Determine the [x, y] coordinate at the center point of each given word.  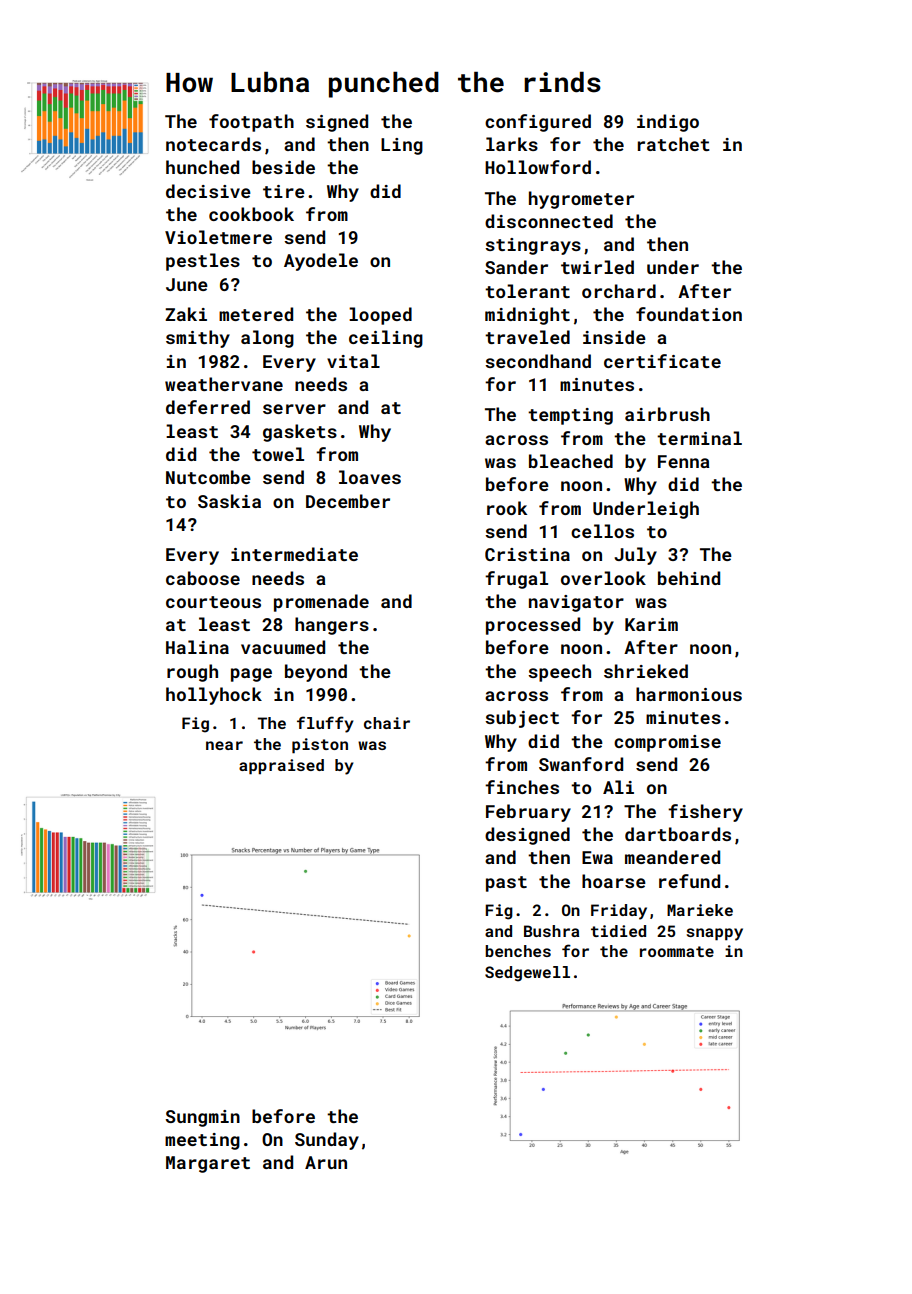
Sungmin [202, 1118]
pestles [203, 262]
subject [522, 719]
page [251, 675]
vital [353, 361]
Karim [651, 624]
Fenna [683, 461]
